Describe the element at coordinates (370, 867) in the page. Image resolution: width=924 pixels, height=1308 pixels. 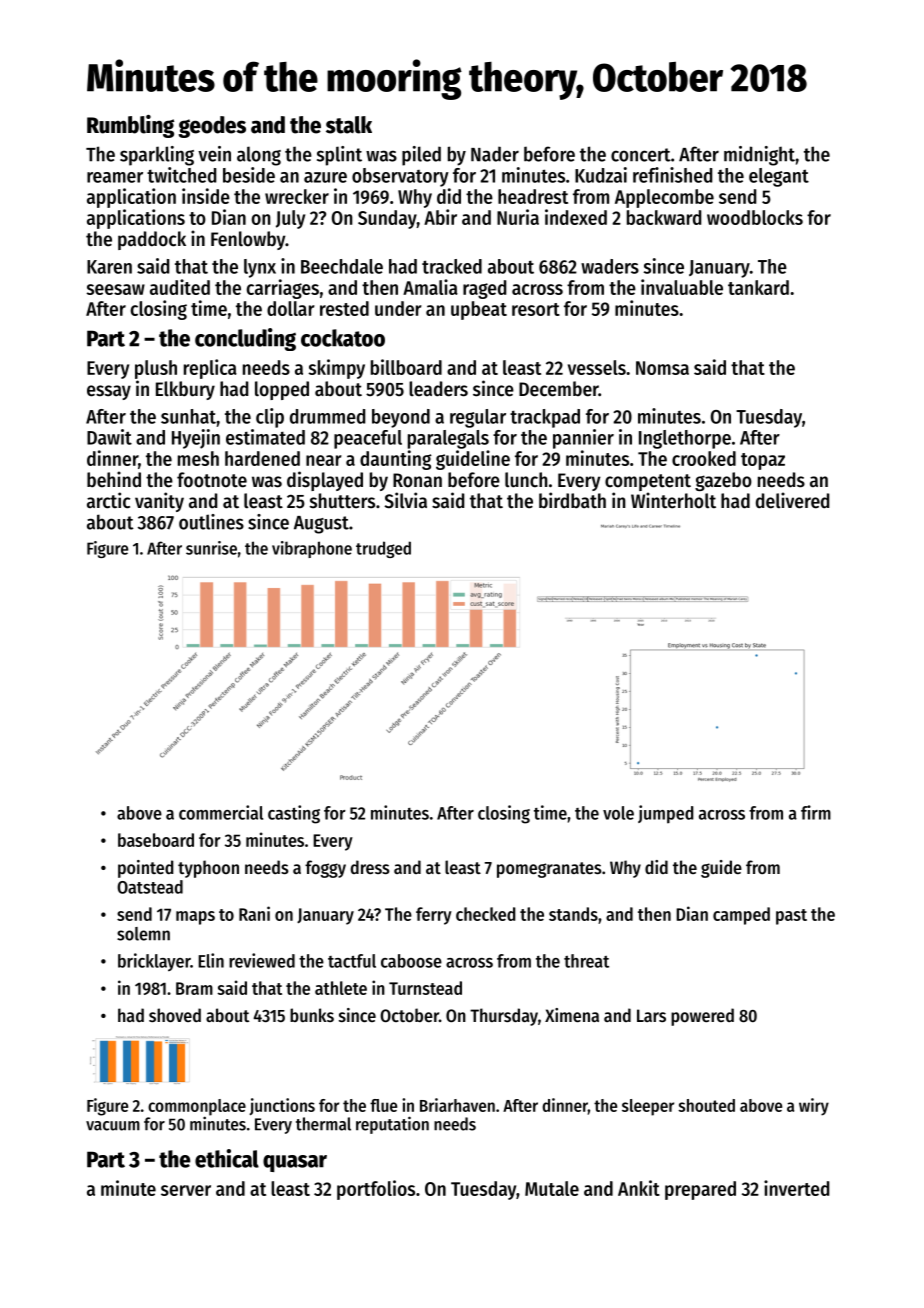
I see `dress` at that location.
